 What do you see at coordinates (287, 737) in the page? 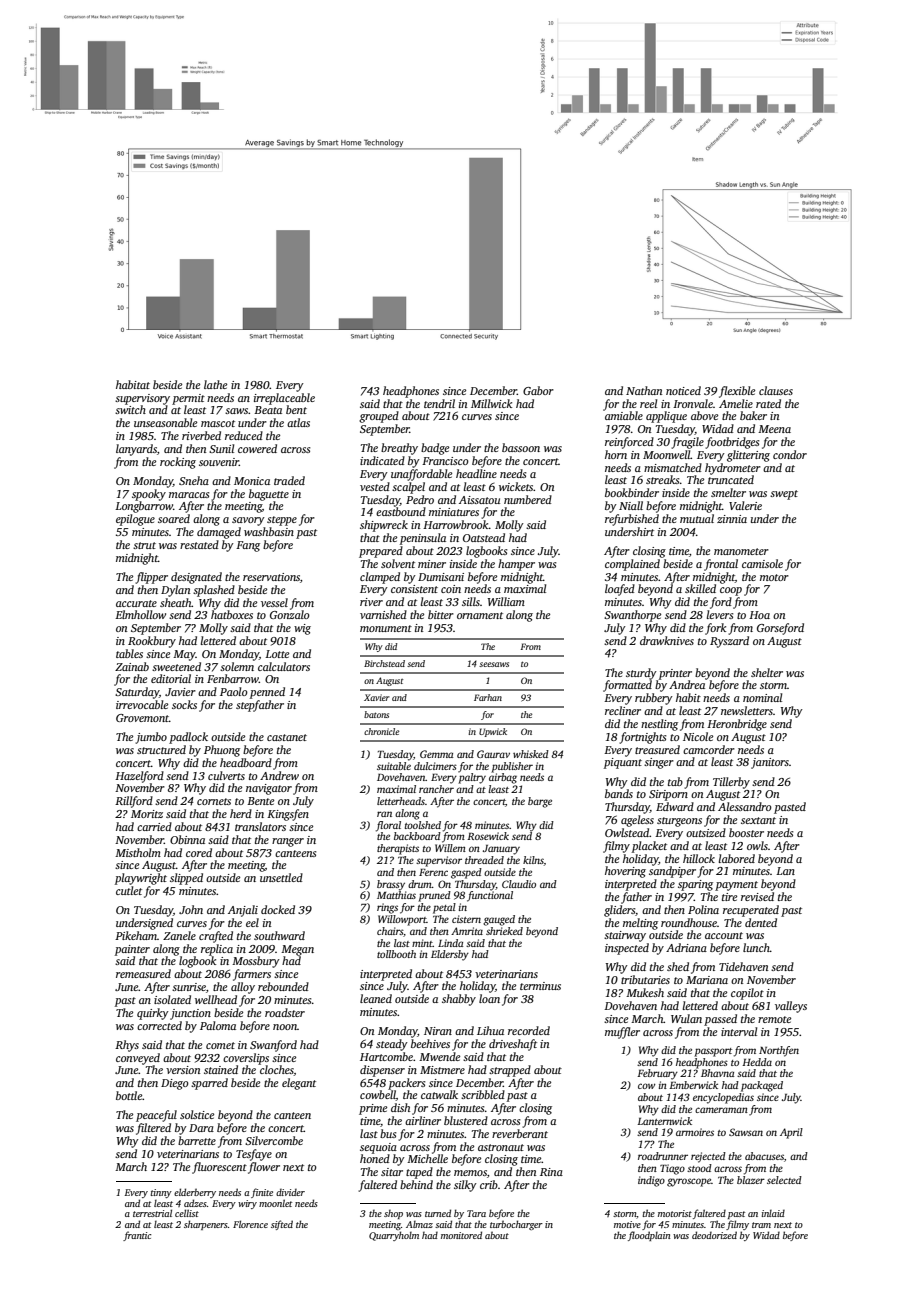
I see `castanet` at bounding box center [287, 737].
